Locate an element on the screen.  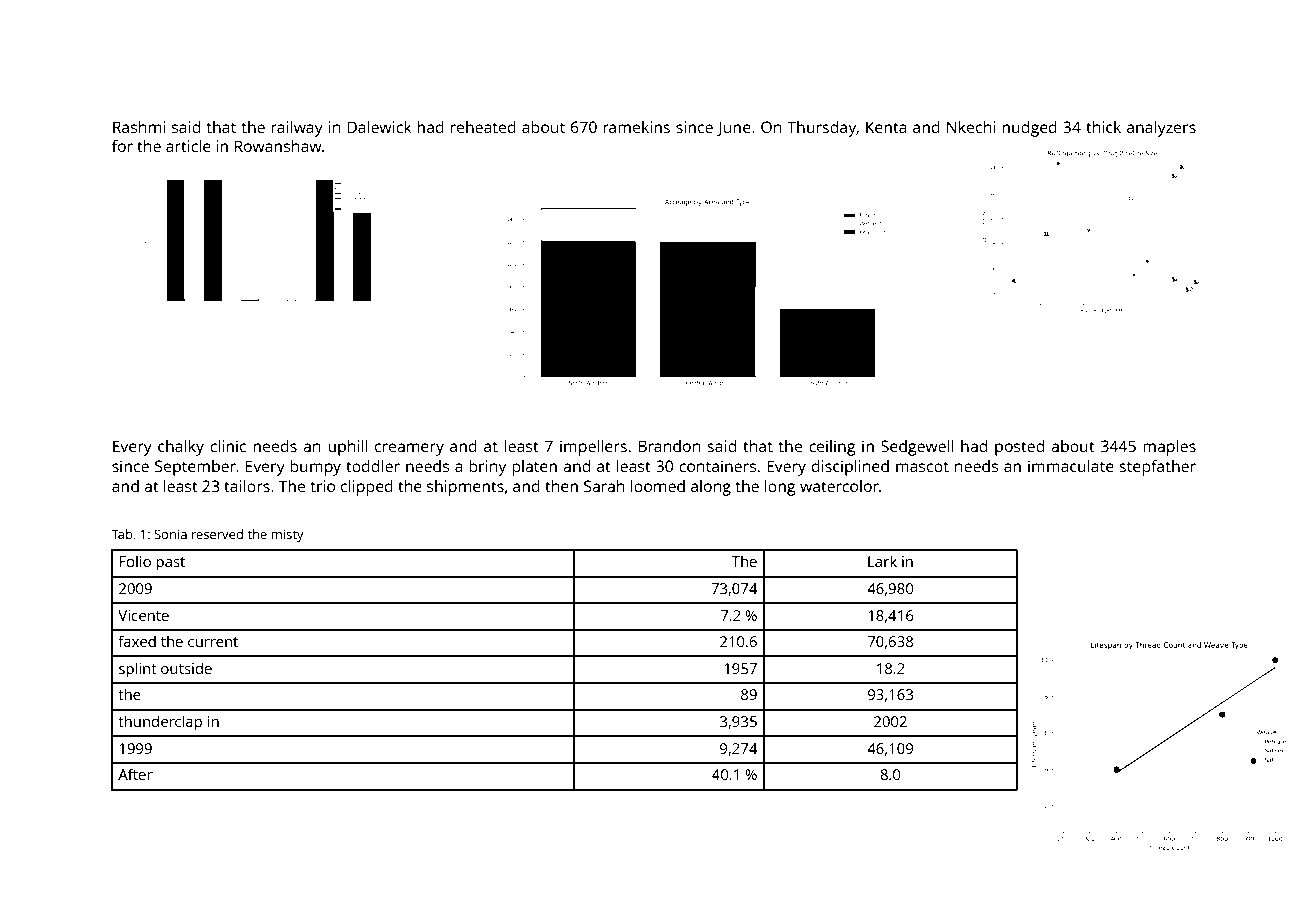
stepfather is located at coordinates (1157, 468).
